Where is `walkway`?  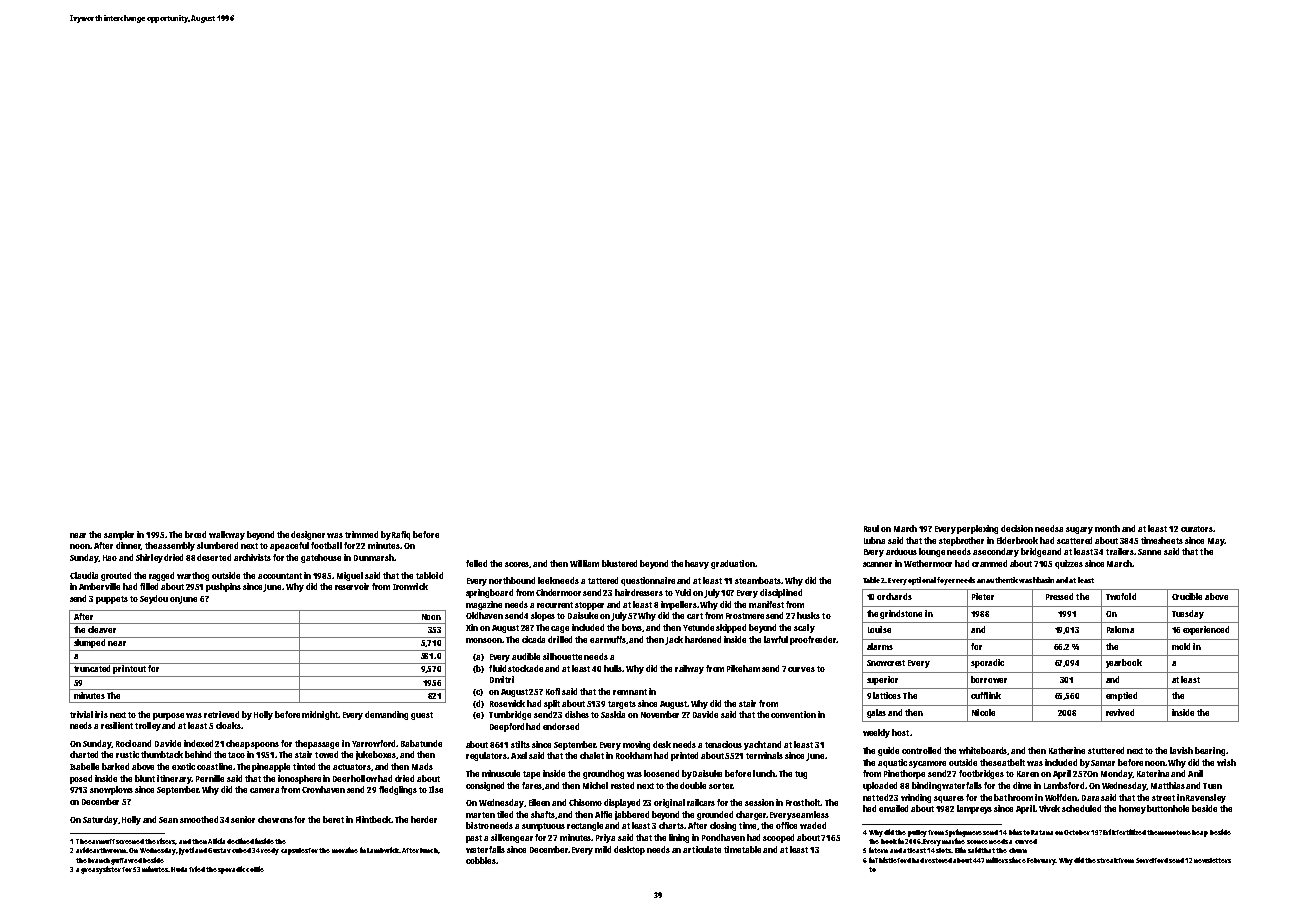
walkway is located at coordinates (227, 535).
